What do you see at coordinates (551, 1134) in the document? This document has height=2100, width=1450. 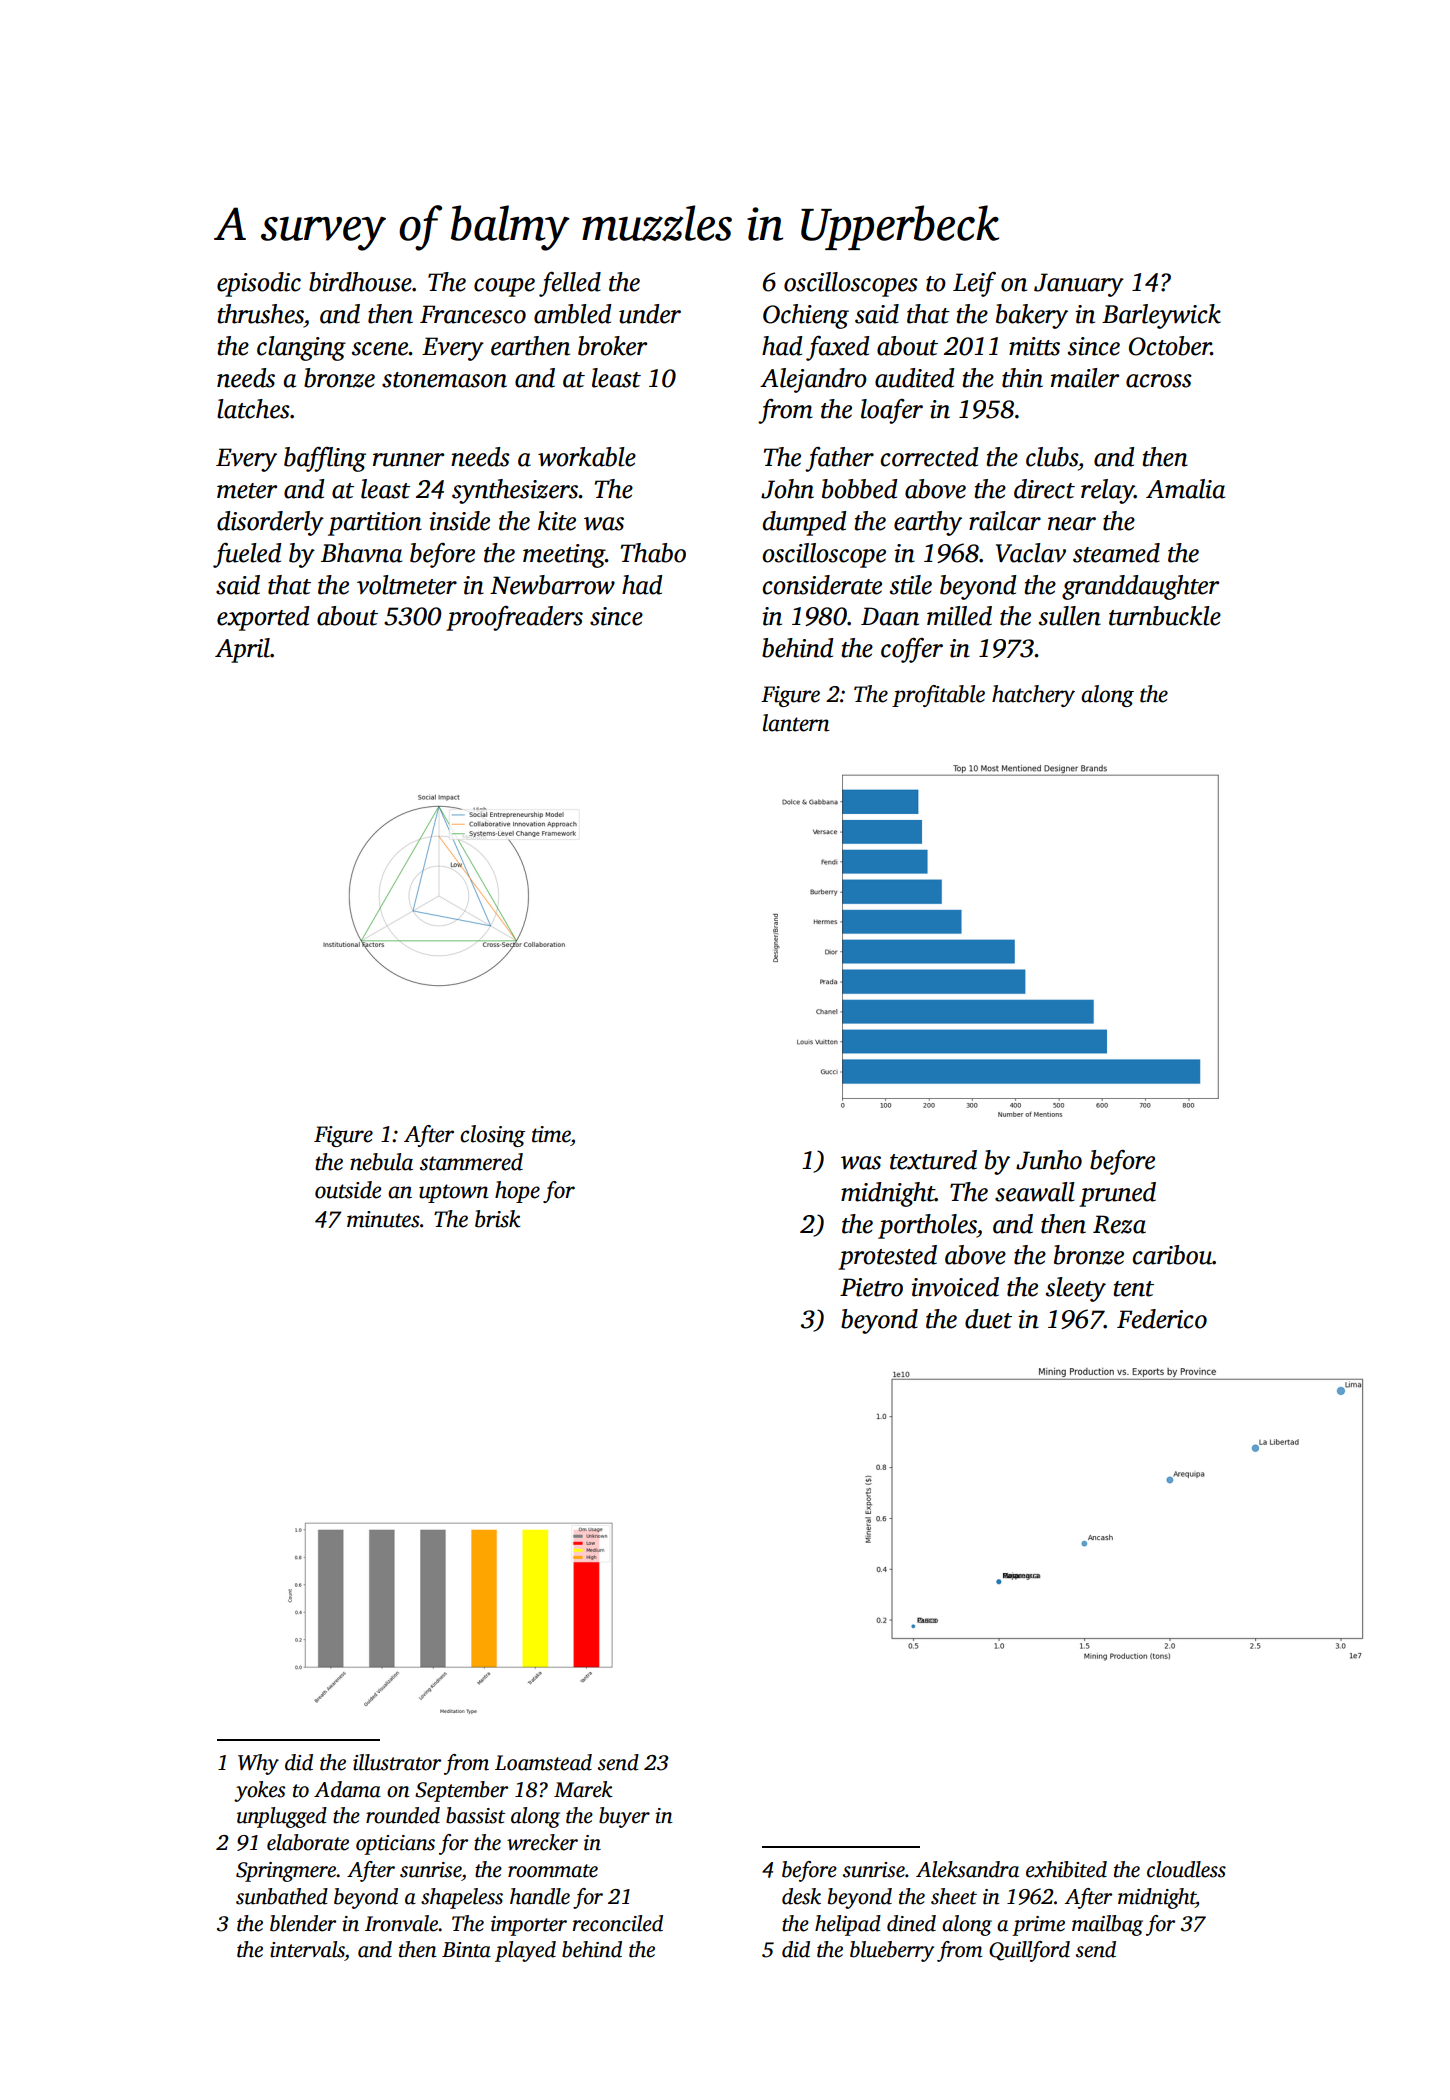 I see `time` at bounding box center [551, 1134].
